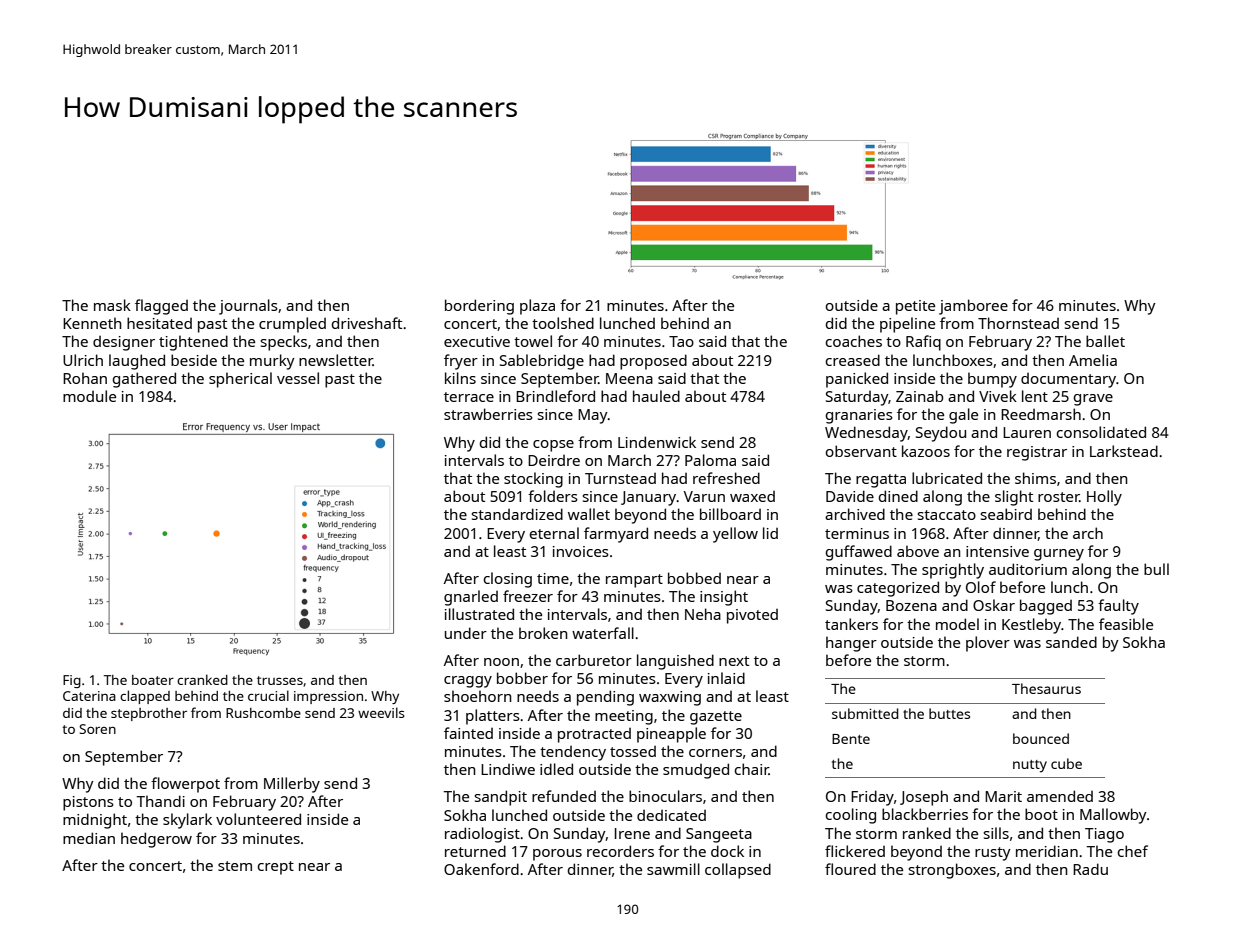  Describe the element at coordinates (1104, 498) in the screenshot. I see `Holly` at that location.
